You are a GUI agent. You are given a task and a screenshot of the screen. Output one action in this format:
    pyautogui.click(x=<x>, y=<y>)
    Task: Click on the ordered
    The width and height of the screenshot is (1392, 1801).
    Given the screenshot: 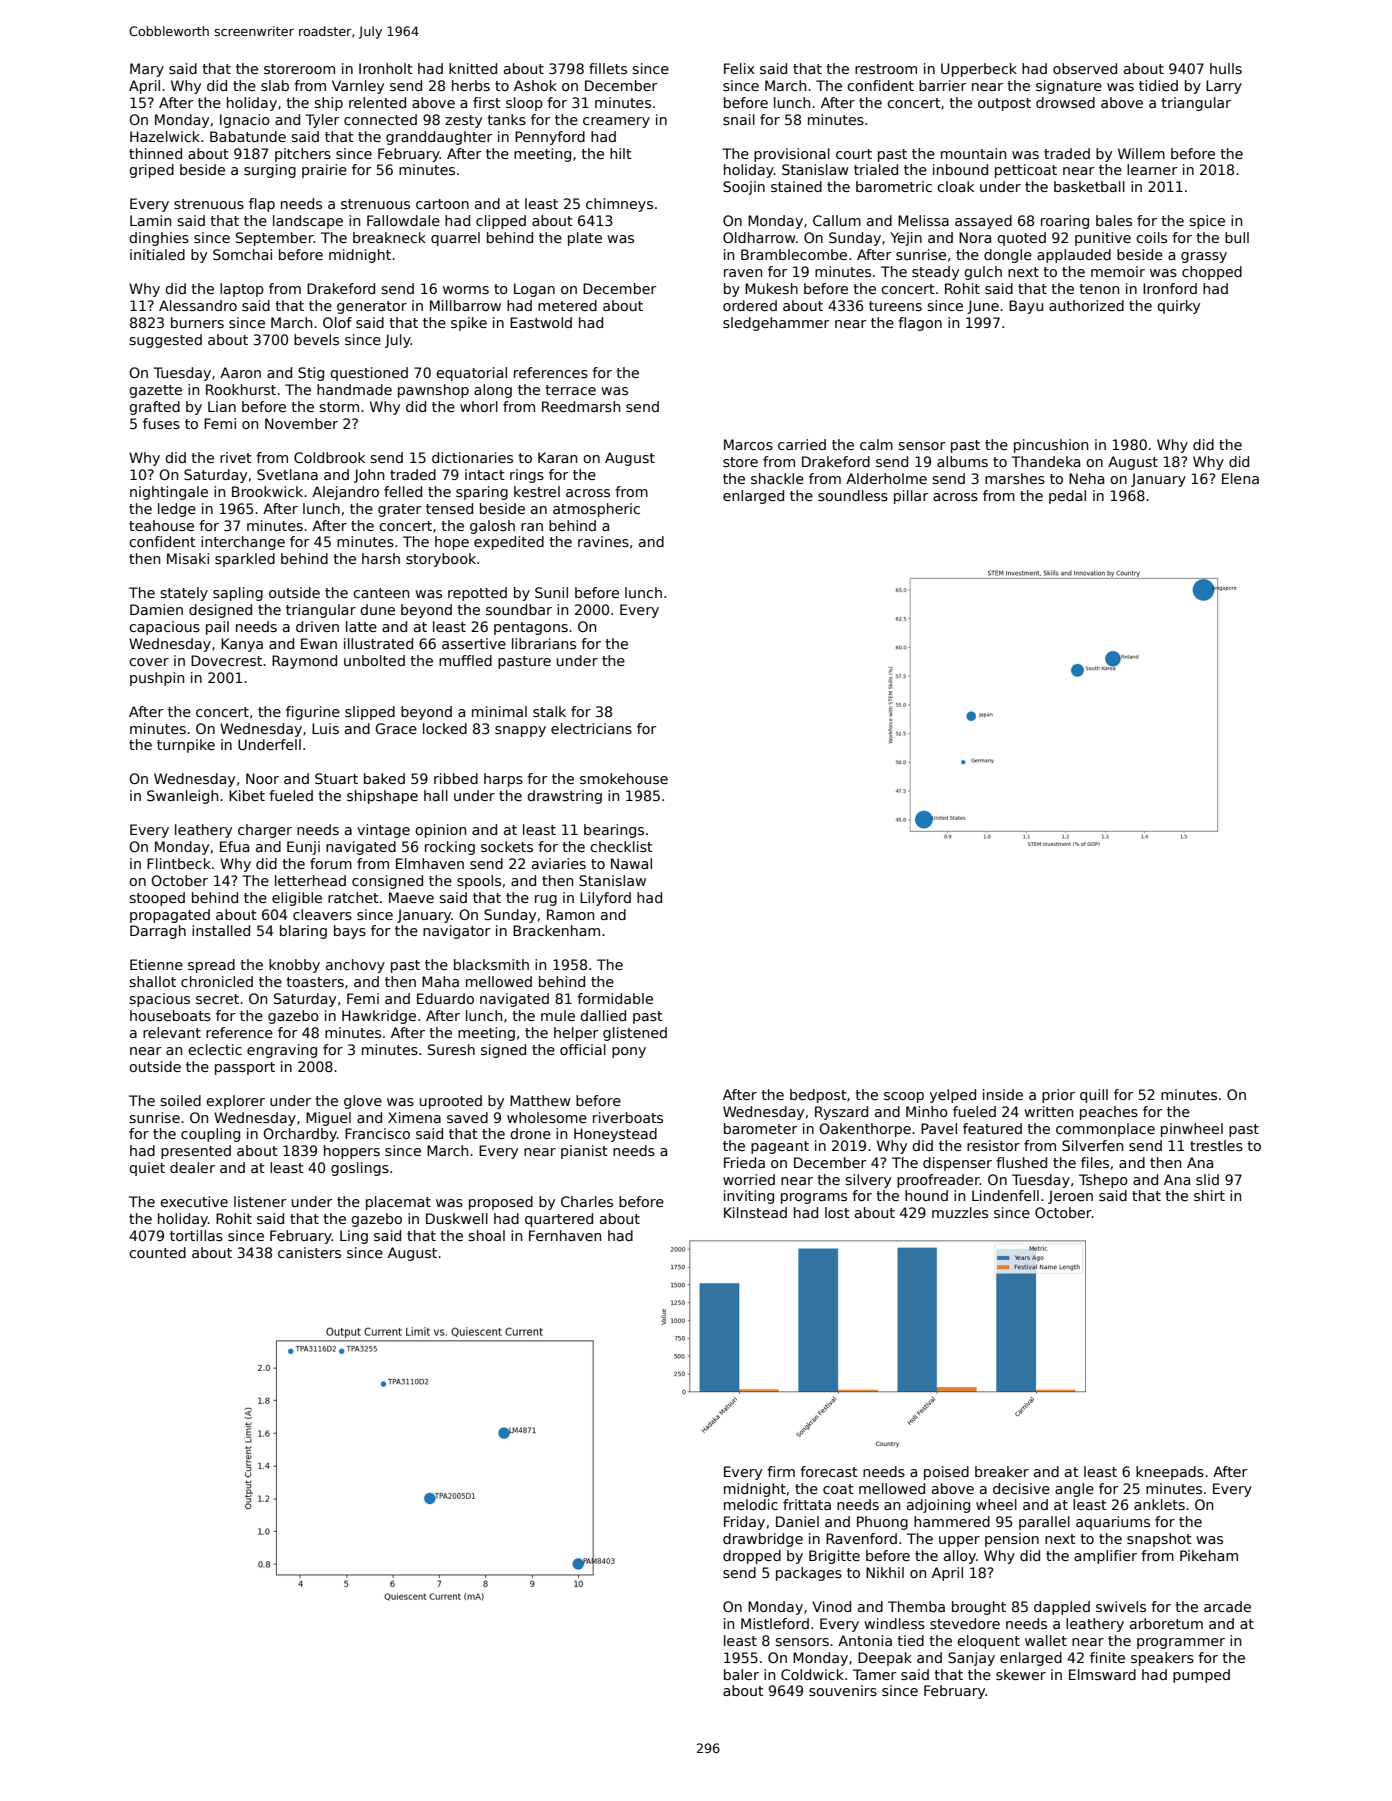 What is the action you would take?
    pyautogui.click(x=750, y=305)
